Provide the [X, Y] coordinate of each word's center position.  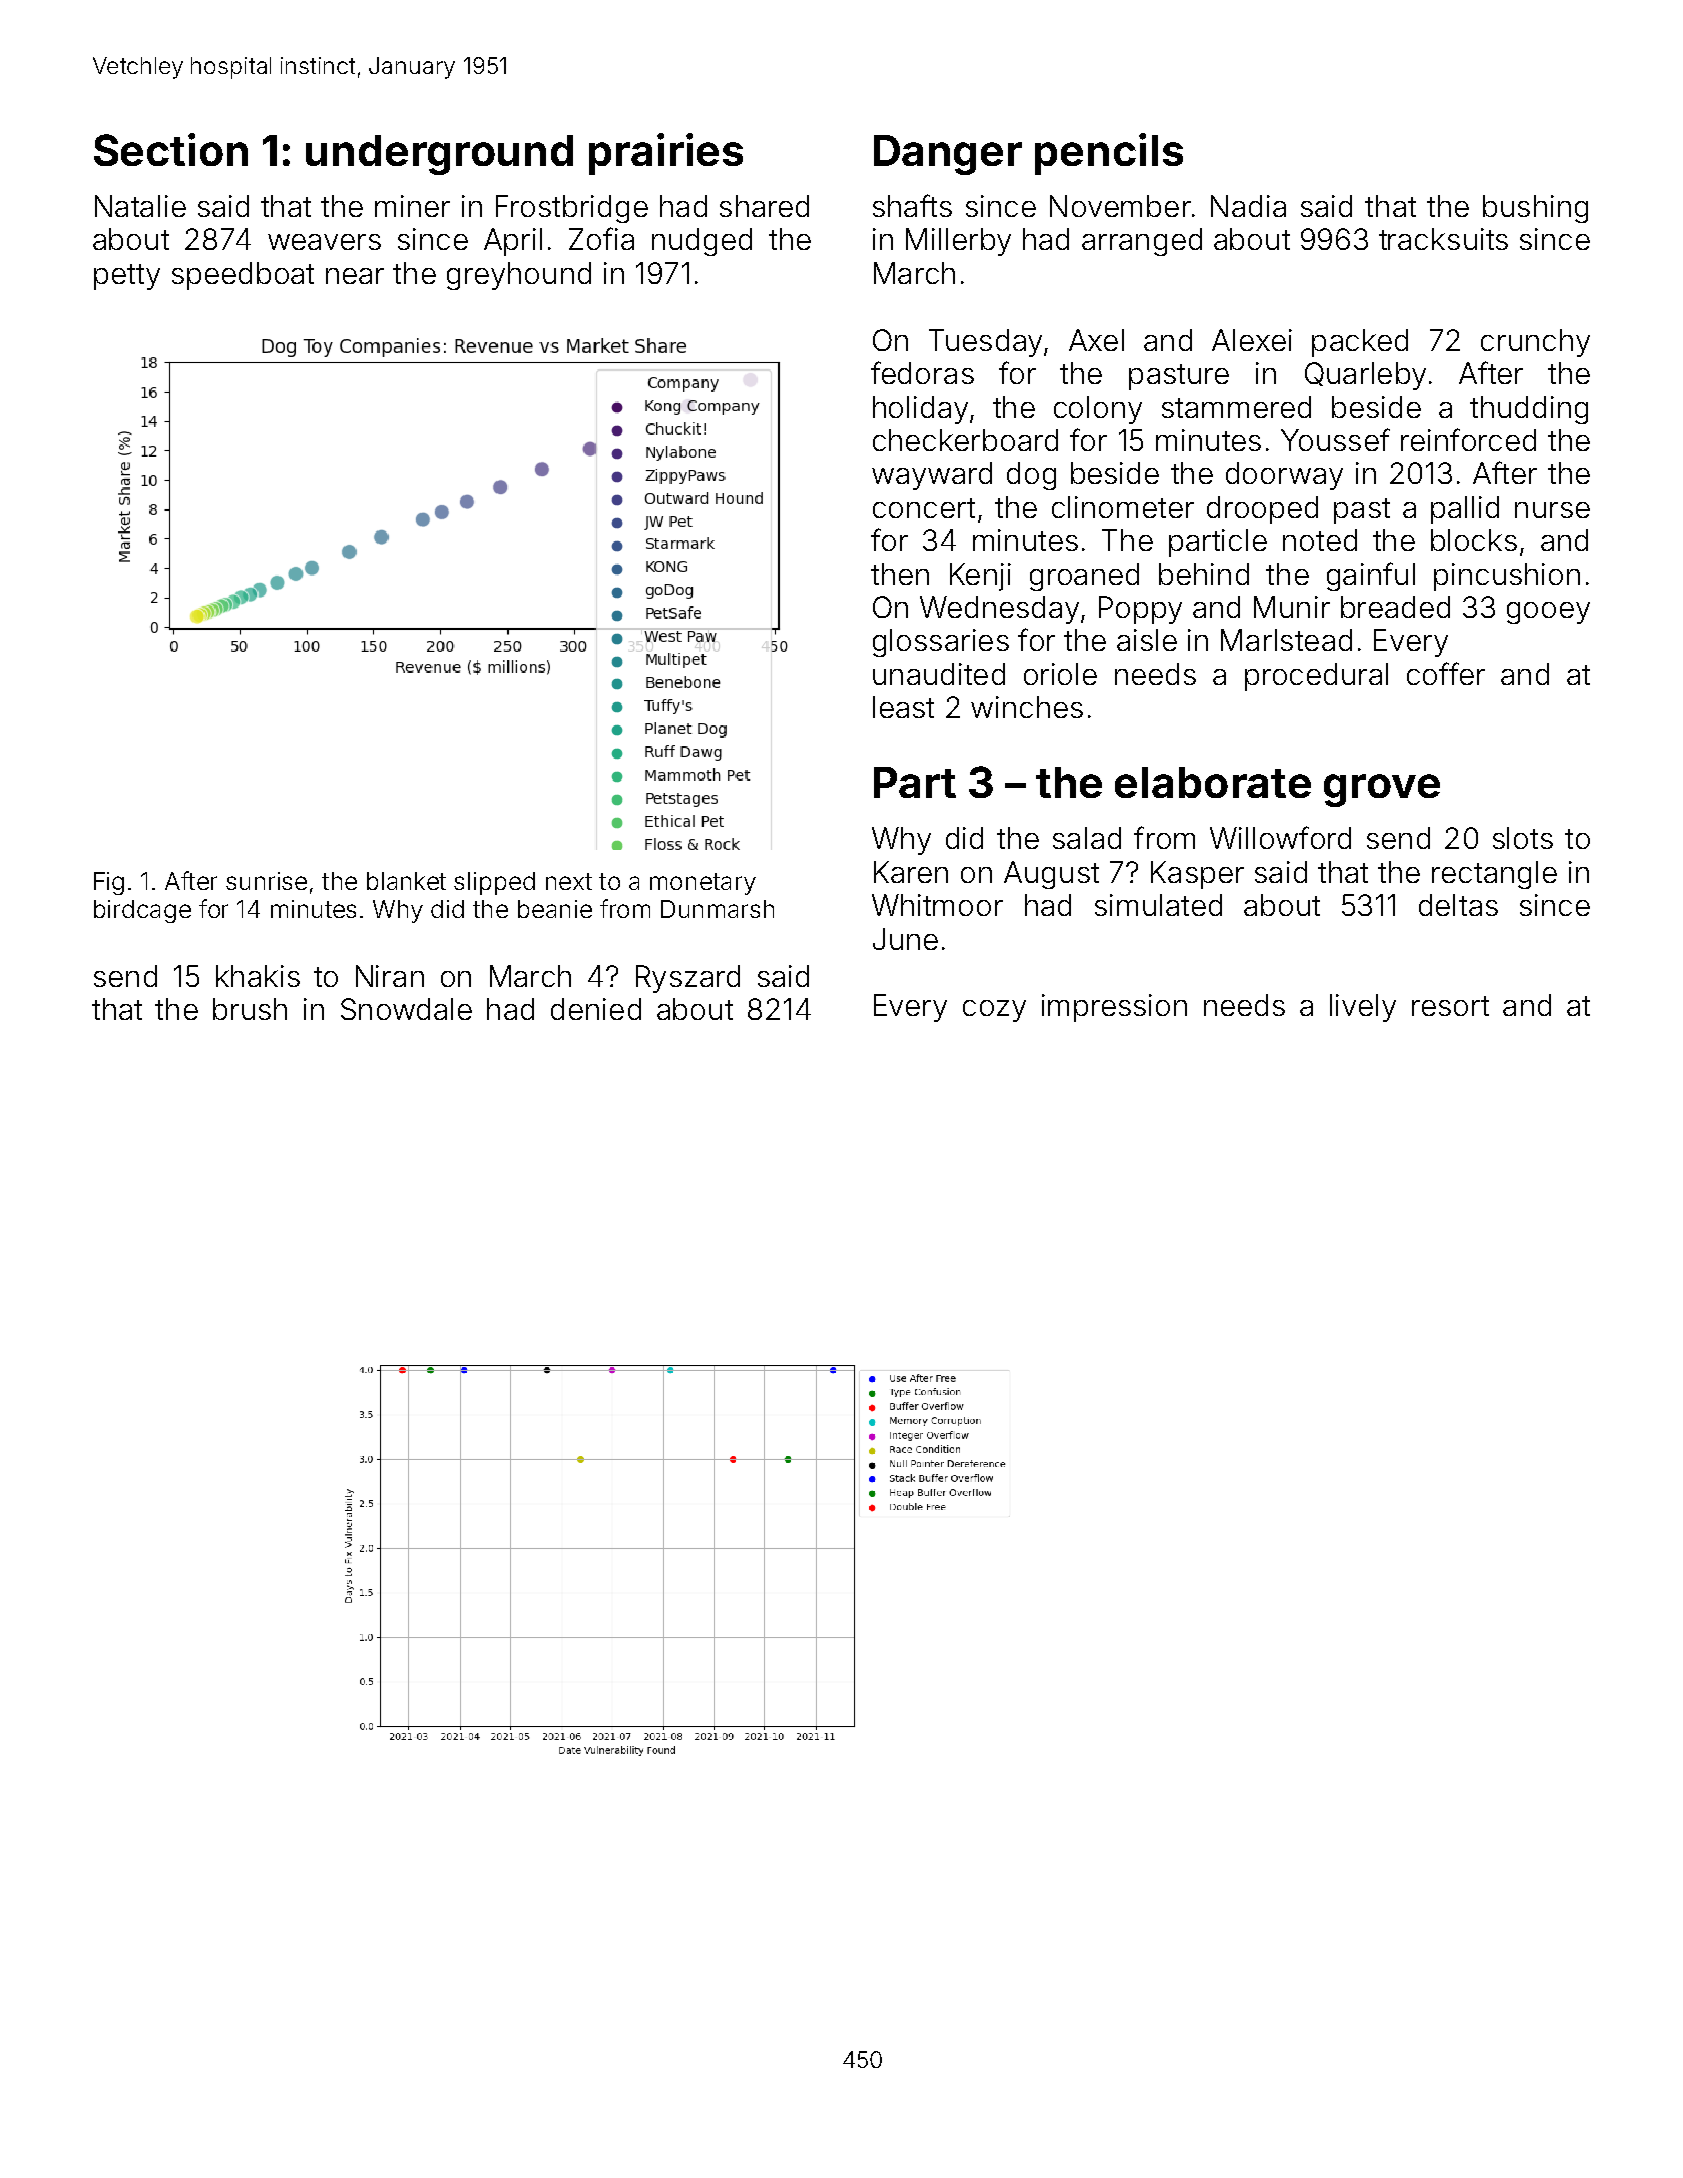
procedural [1316, 677]
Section [171, 149]
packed [1360, 343]
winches [1027, 707]
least [903, 707]
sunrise [266, 881]
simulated [1158, 905]
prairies [666, 154]
